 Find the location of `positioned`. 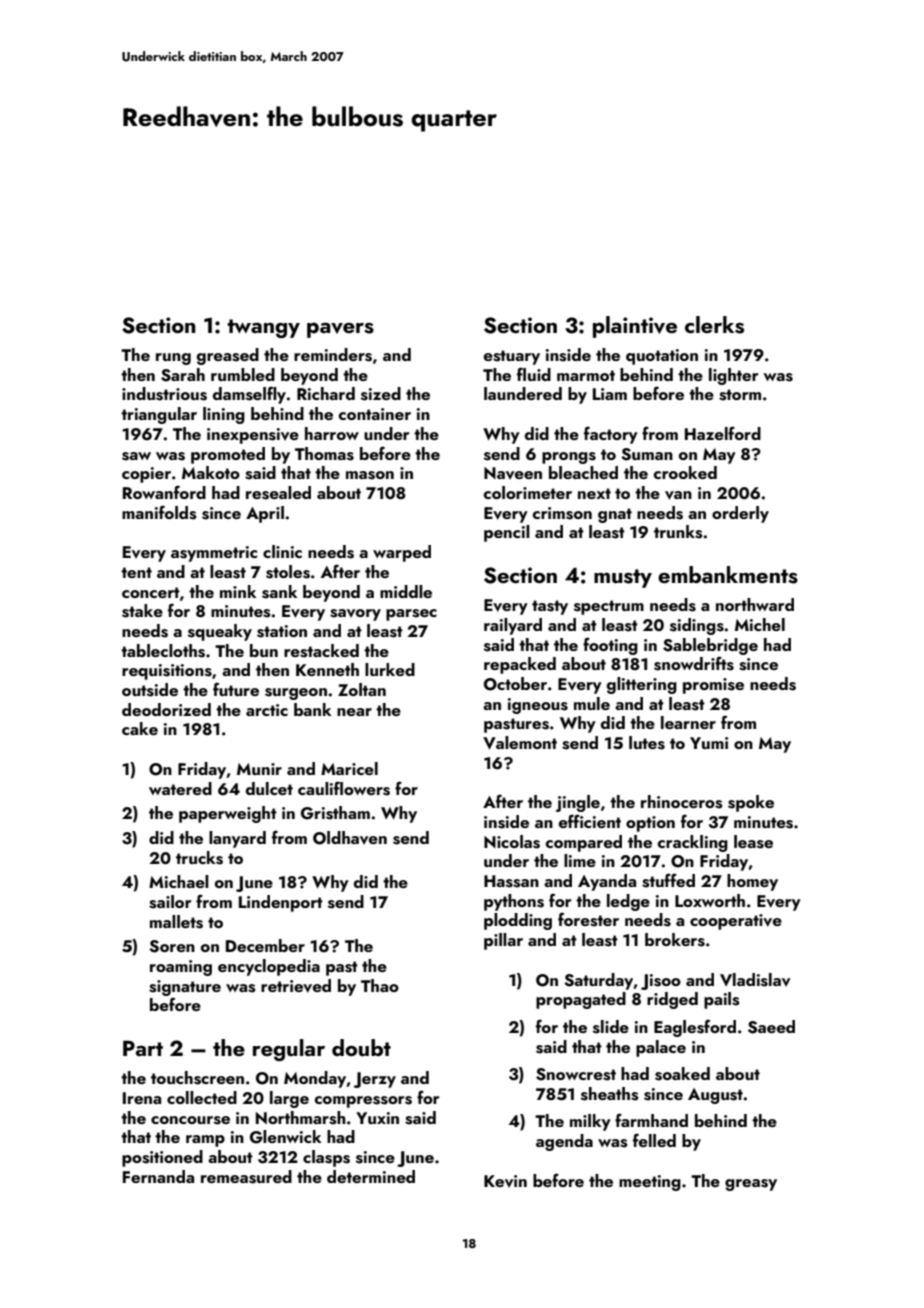

positioned is located at coordinates (162, 1158).
